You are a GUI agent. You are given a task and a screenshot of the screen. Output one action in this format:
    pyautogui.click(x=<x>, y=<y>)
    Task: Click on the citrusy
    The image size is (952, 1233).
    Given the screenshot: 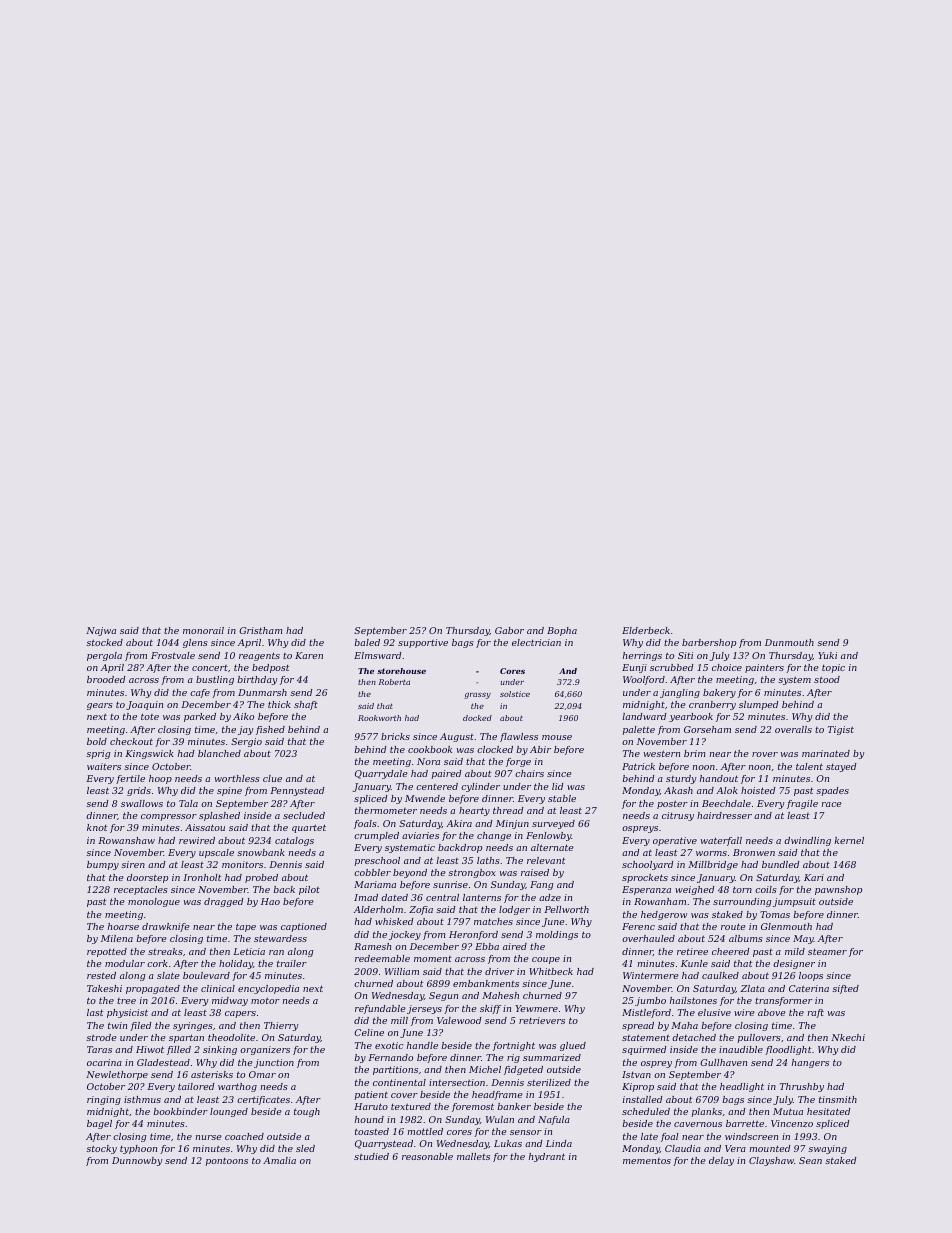 What is the action you would take?
    pyautogui.click(x=678, y=816)
